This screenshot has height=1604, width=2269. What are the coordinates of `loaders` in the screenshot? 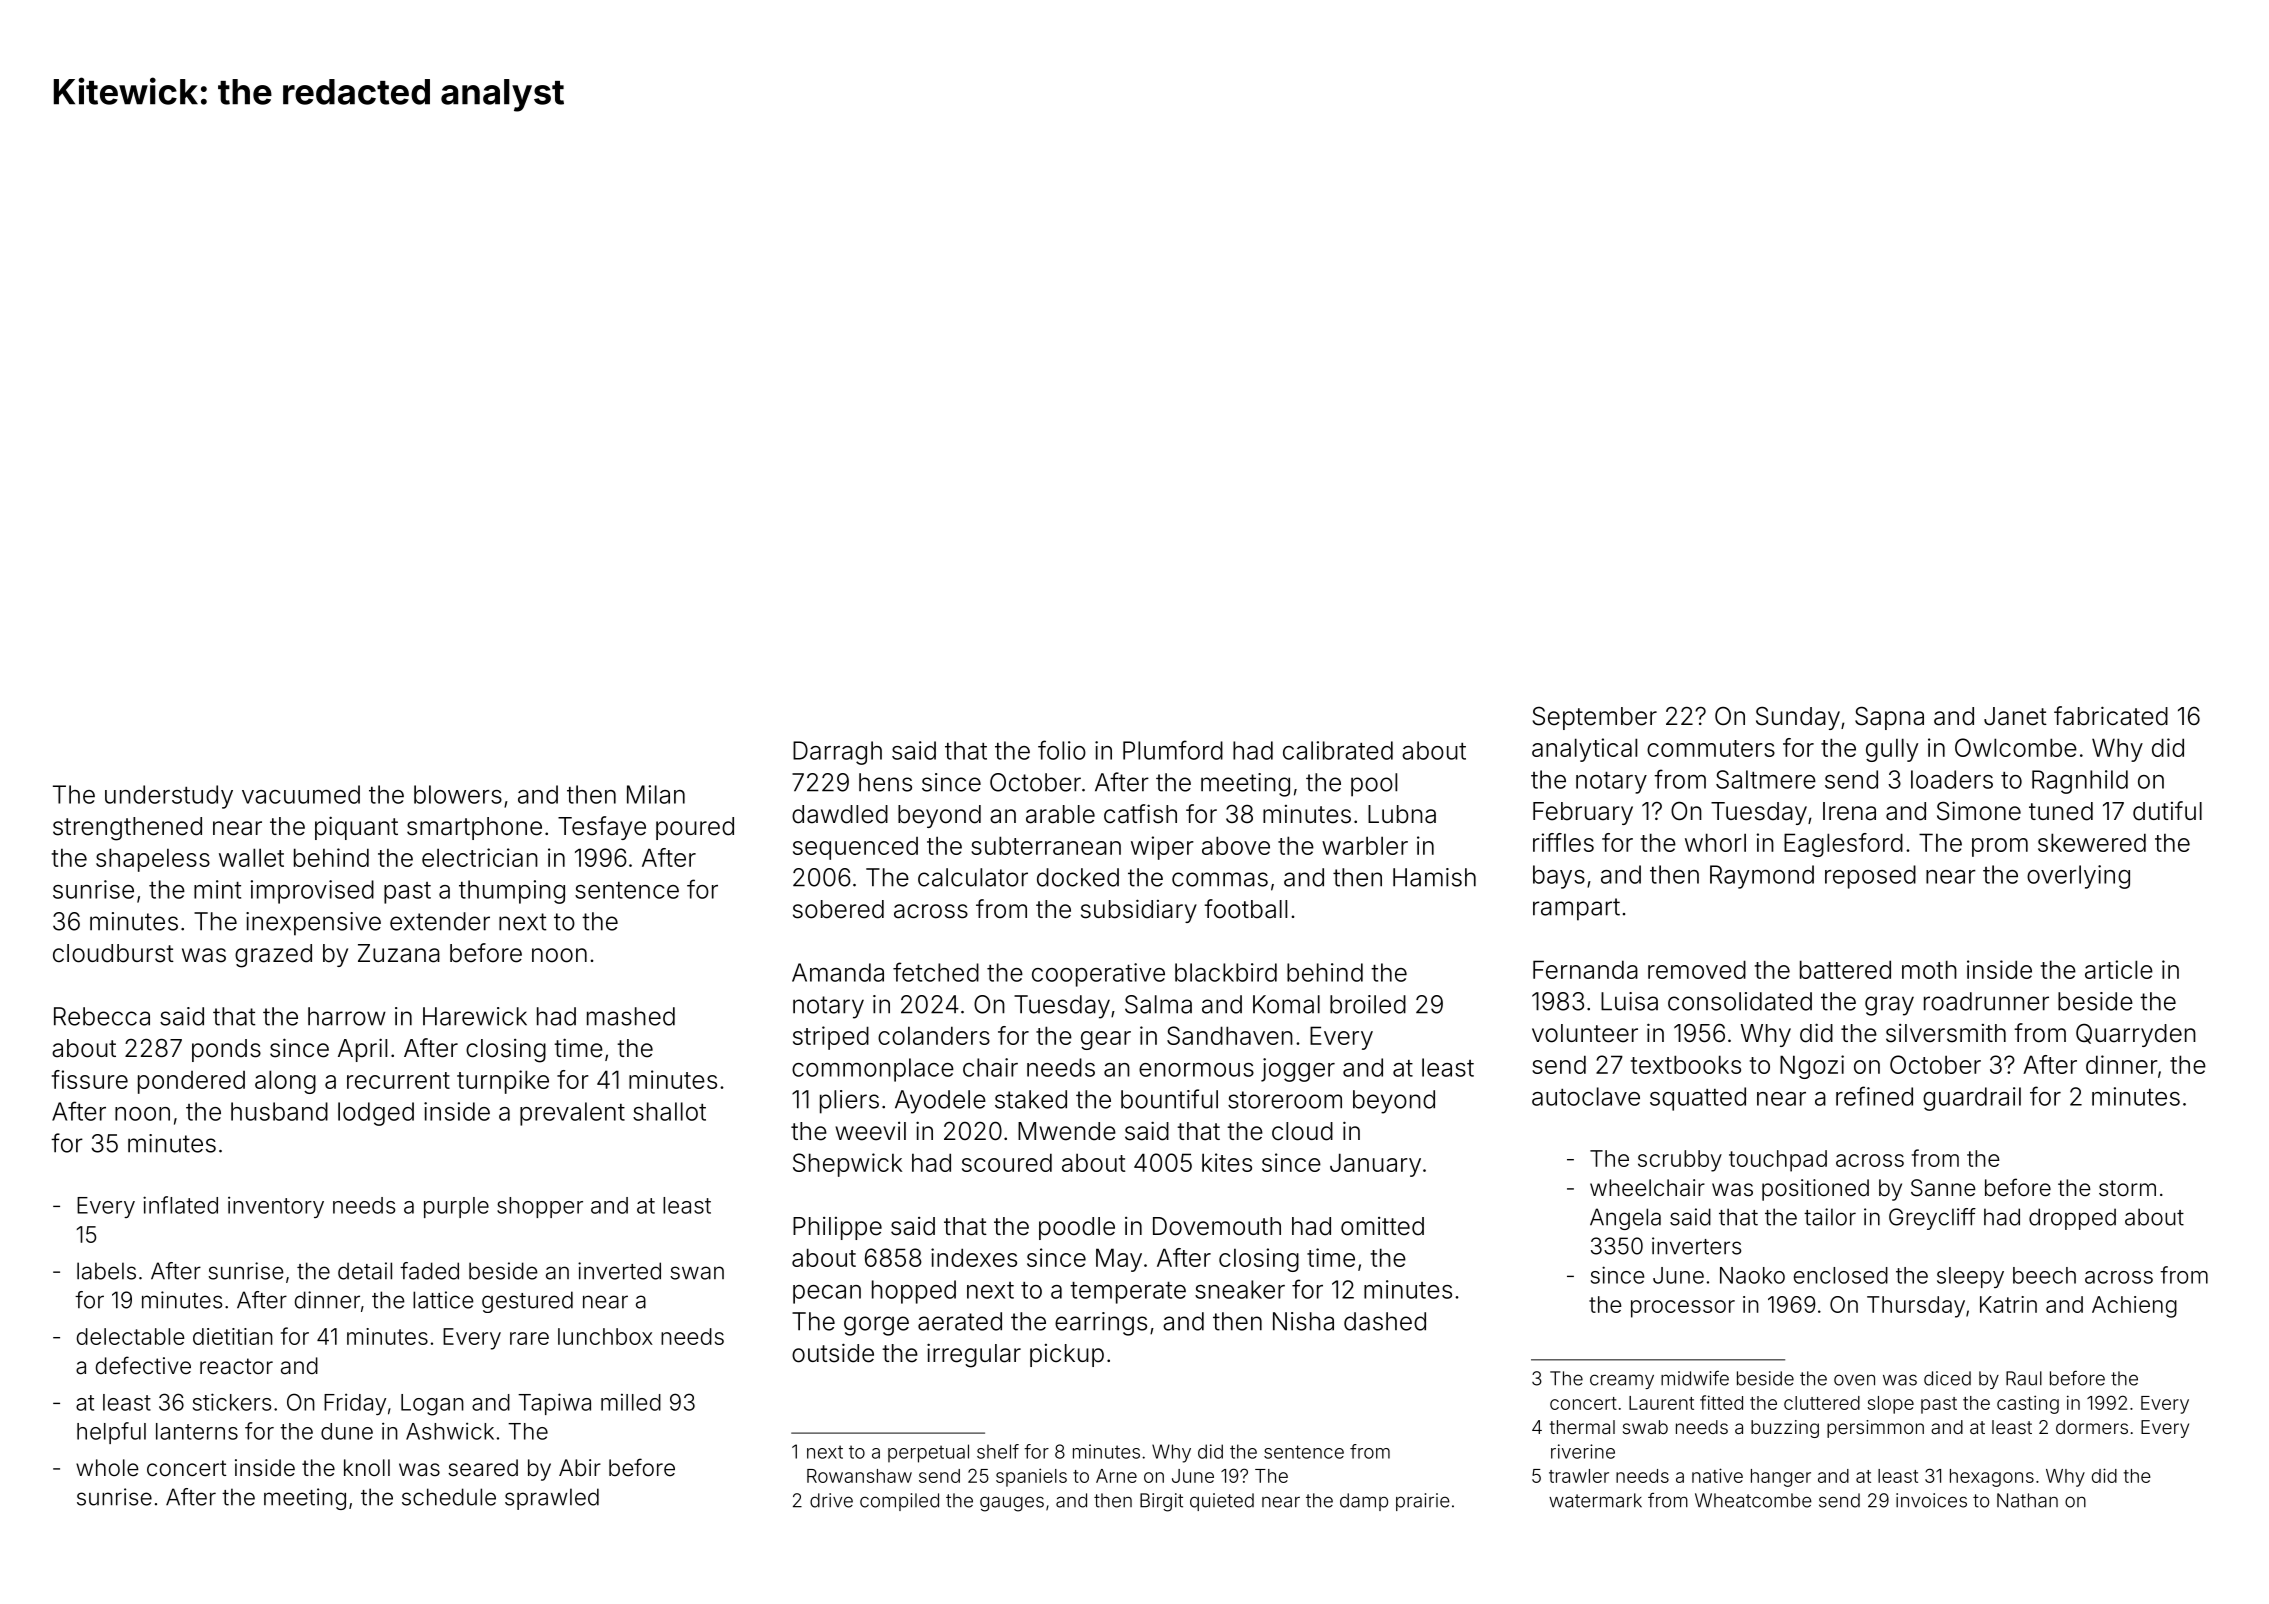 It's located at (1952, 779).
